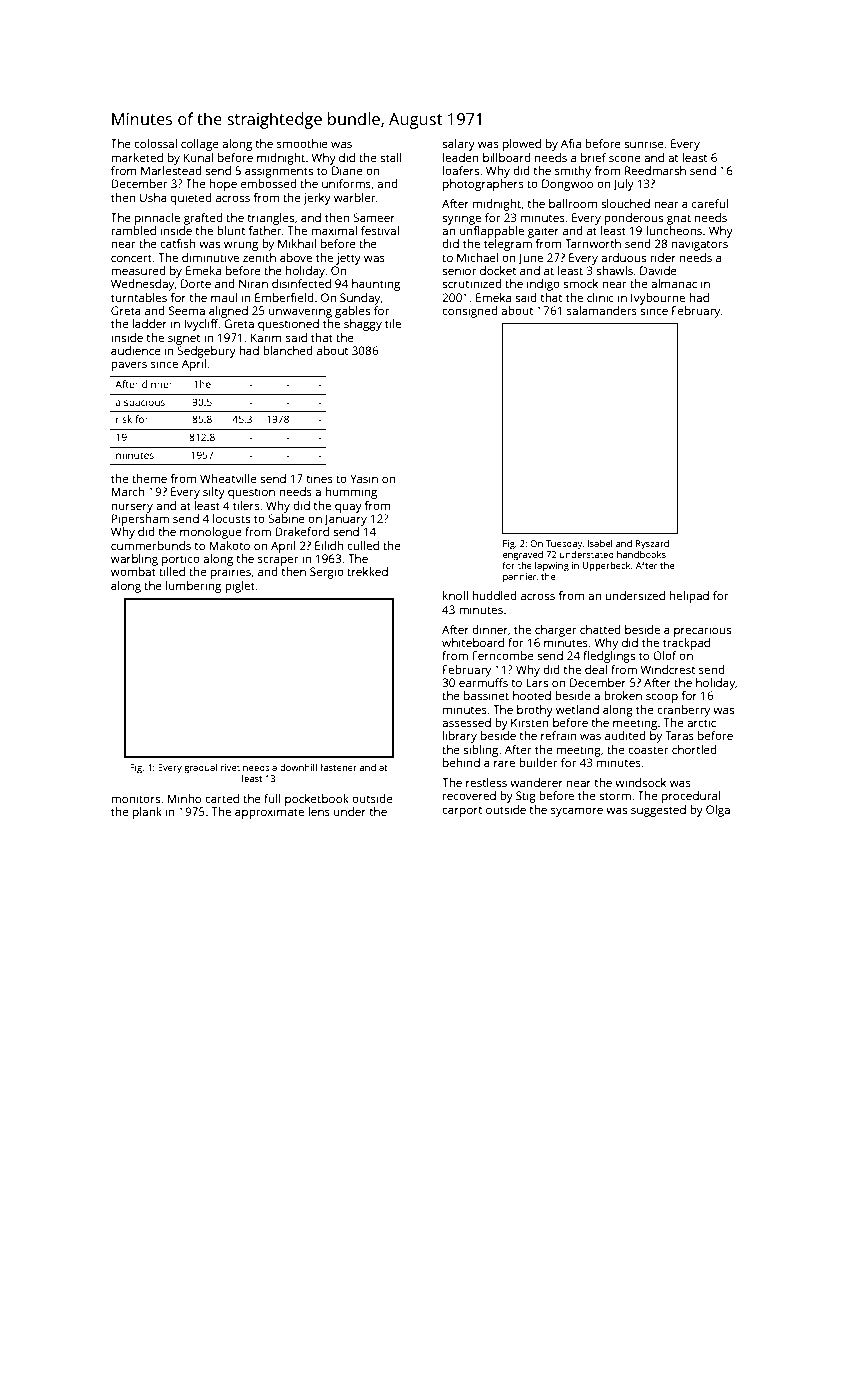  Describe the element at coordinates (147, 813) in the screenshot. I see `plank` at that location.
